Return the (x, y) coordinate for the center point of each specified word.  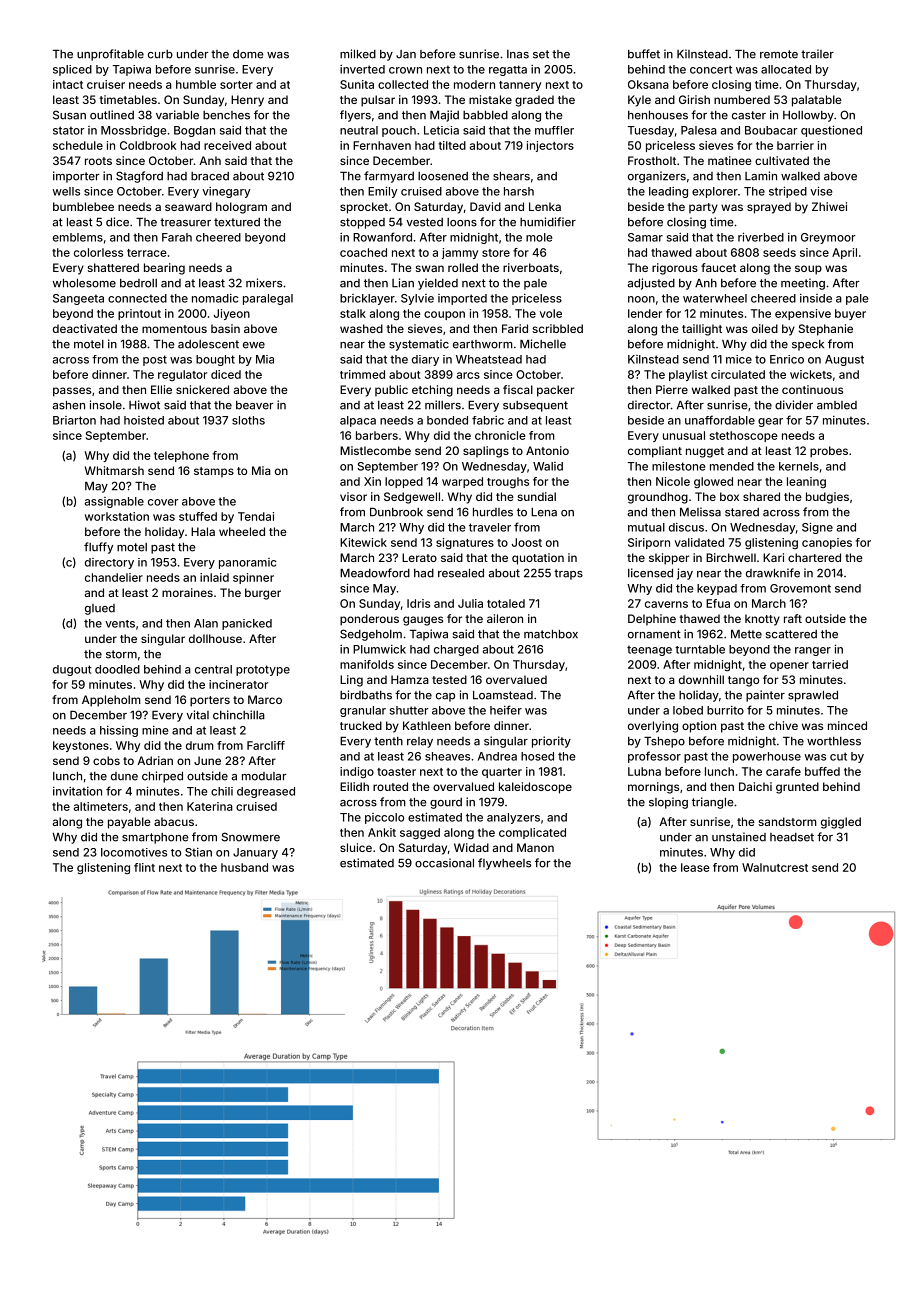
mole (539, 237)
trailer (817, 54)
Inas (518, 54)
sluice (356, 847)
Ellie (161, 389)
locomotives (134, 852)
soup (808, 270)
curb (160, 54)
